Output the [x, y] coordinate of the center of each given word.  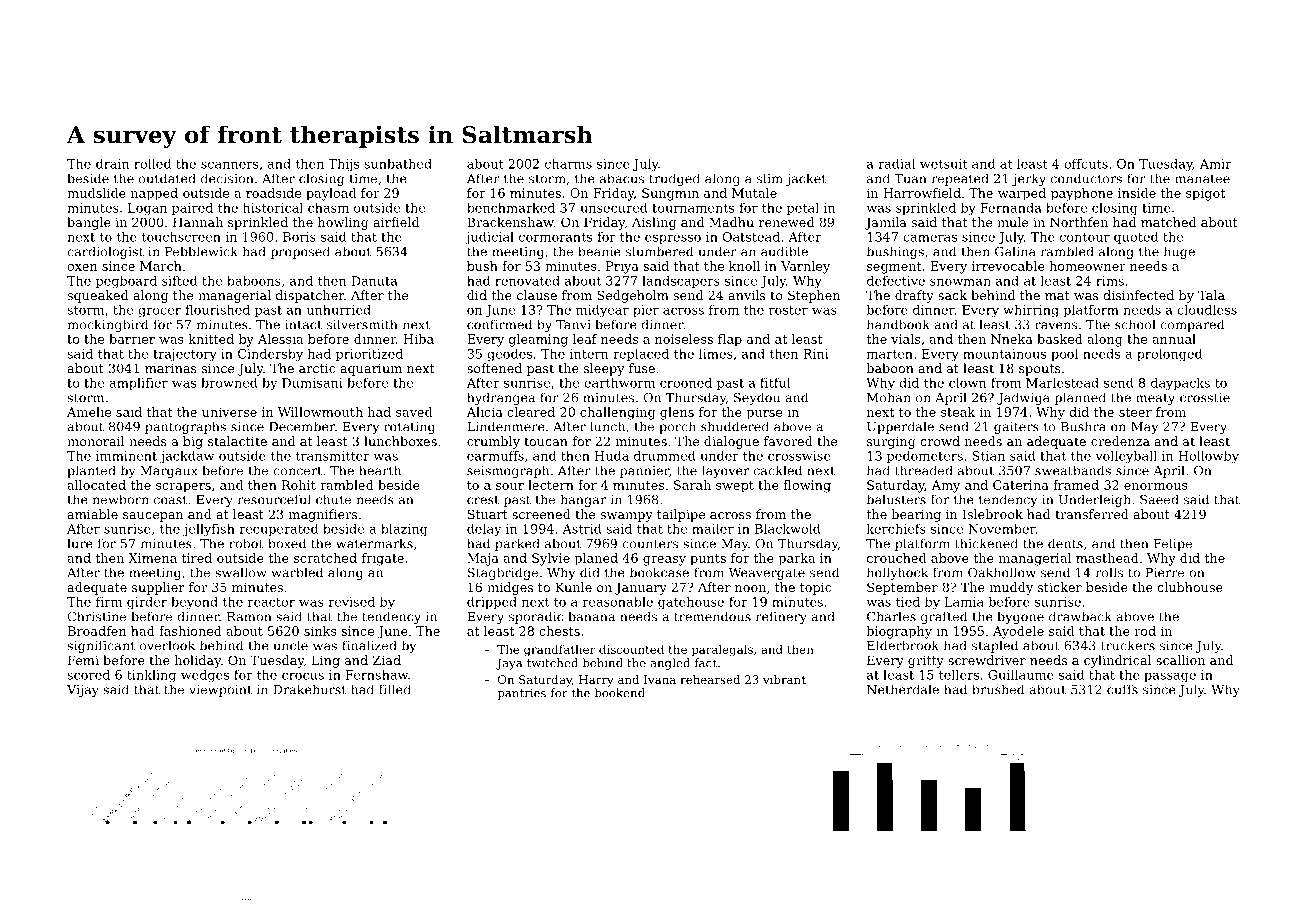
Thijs [343, 165]
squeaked [97, 296]
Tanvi [573, 325]
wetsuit [944, 164]
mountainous [1004, 354]
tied [908, 602]
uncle [290, 645]
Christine [96, 616]
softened [494, 368]
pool [1064, 355]
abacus [622, 178]
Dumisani [312, 383]
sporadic [536, 617]
